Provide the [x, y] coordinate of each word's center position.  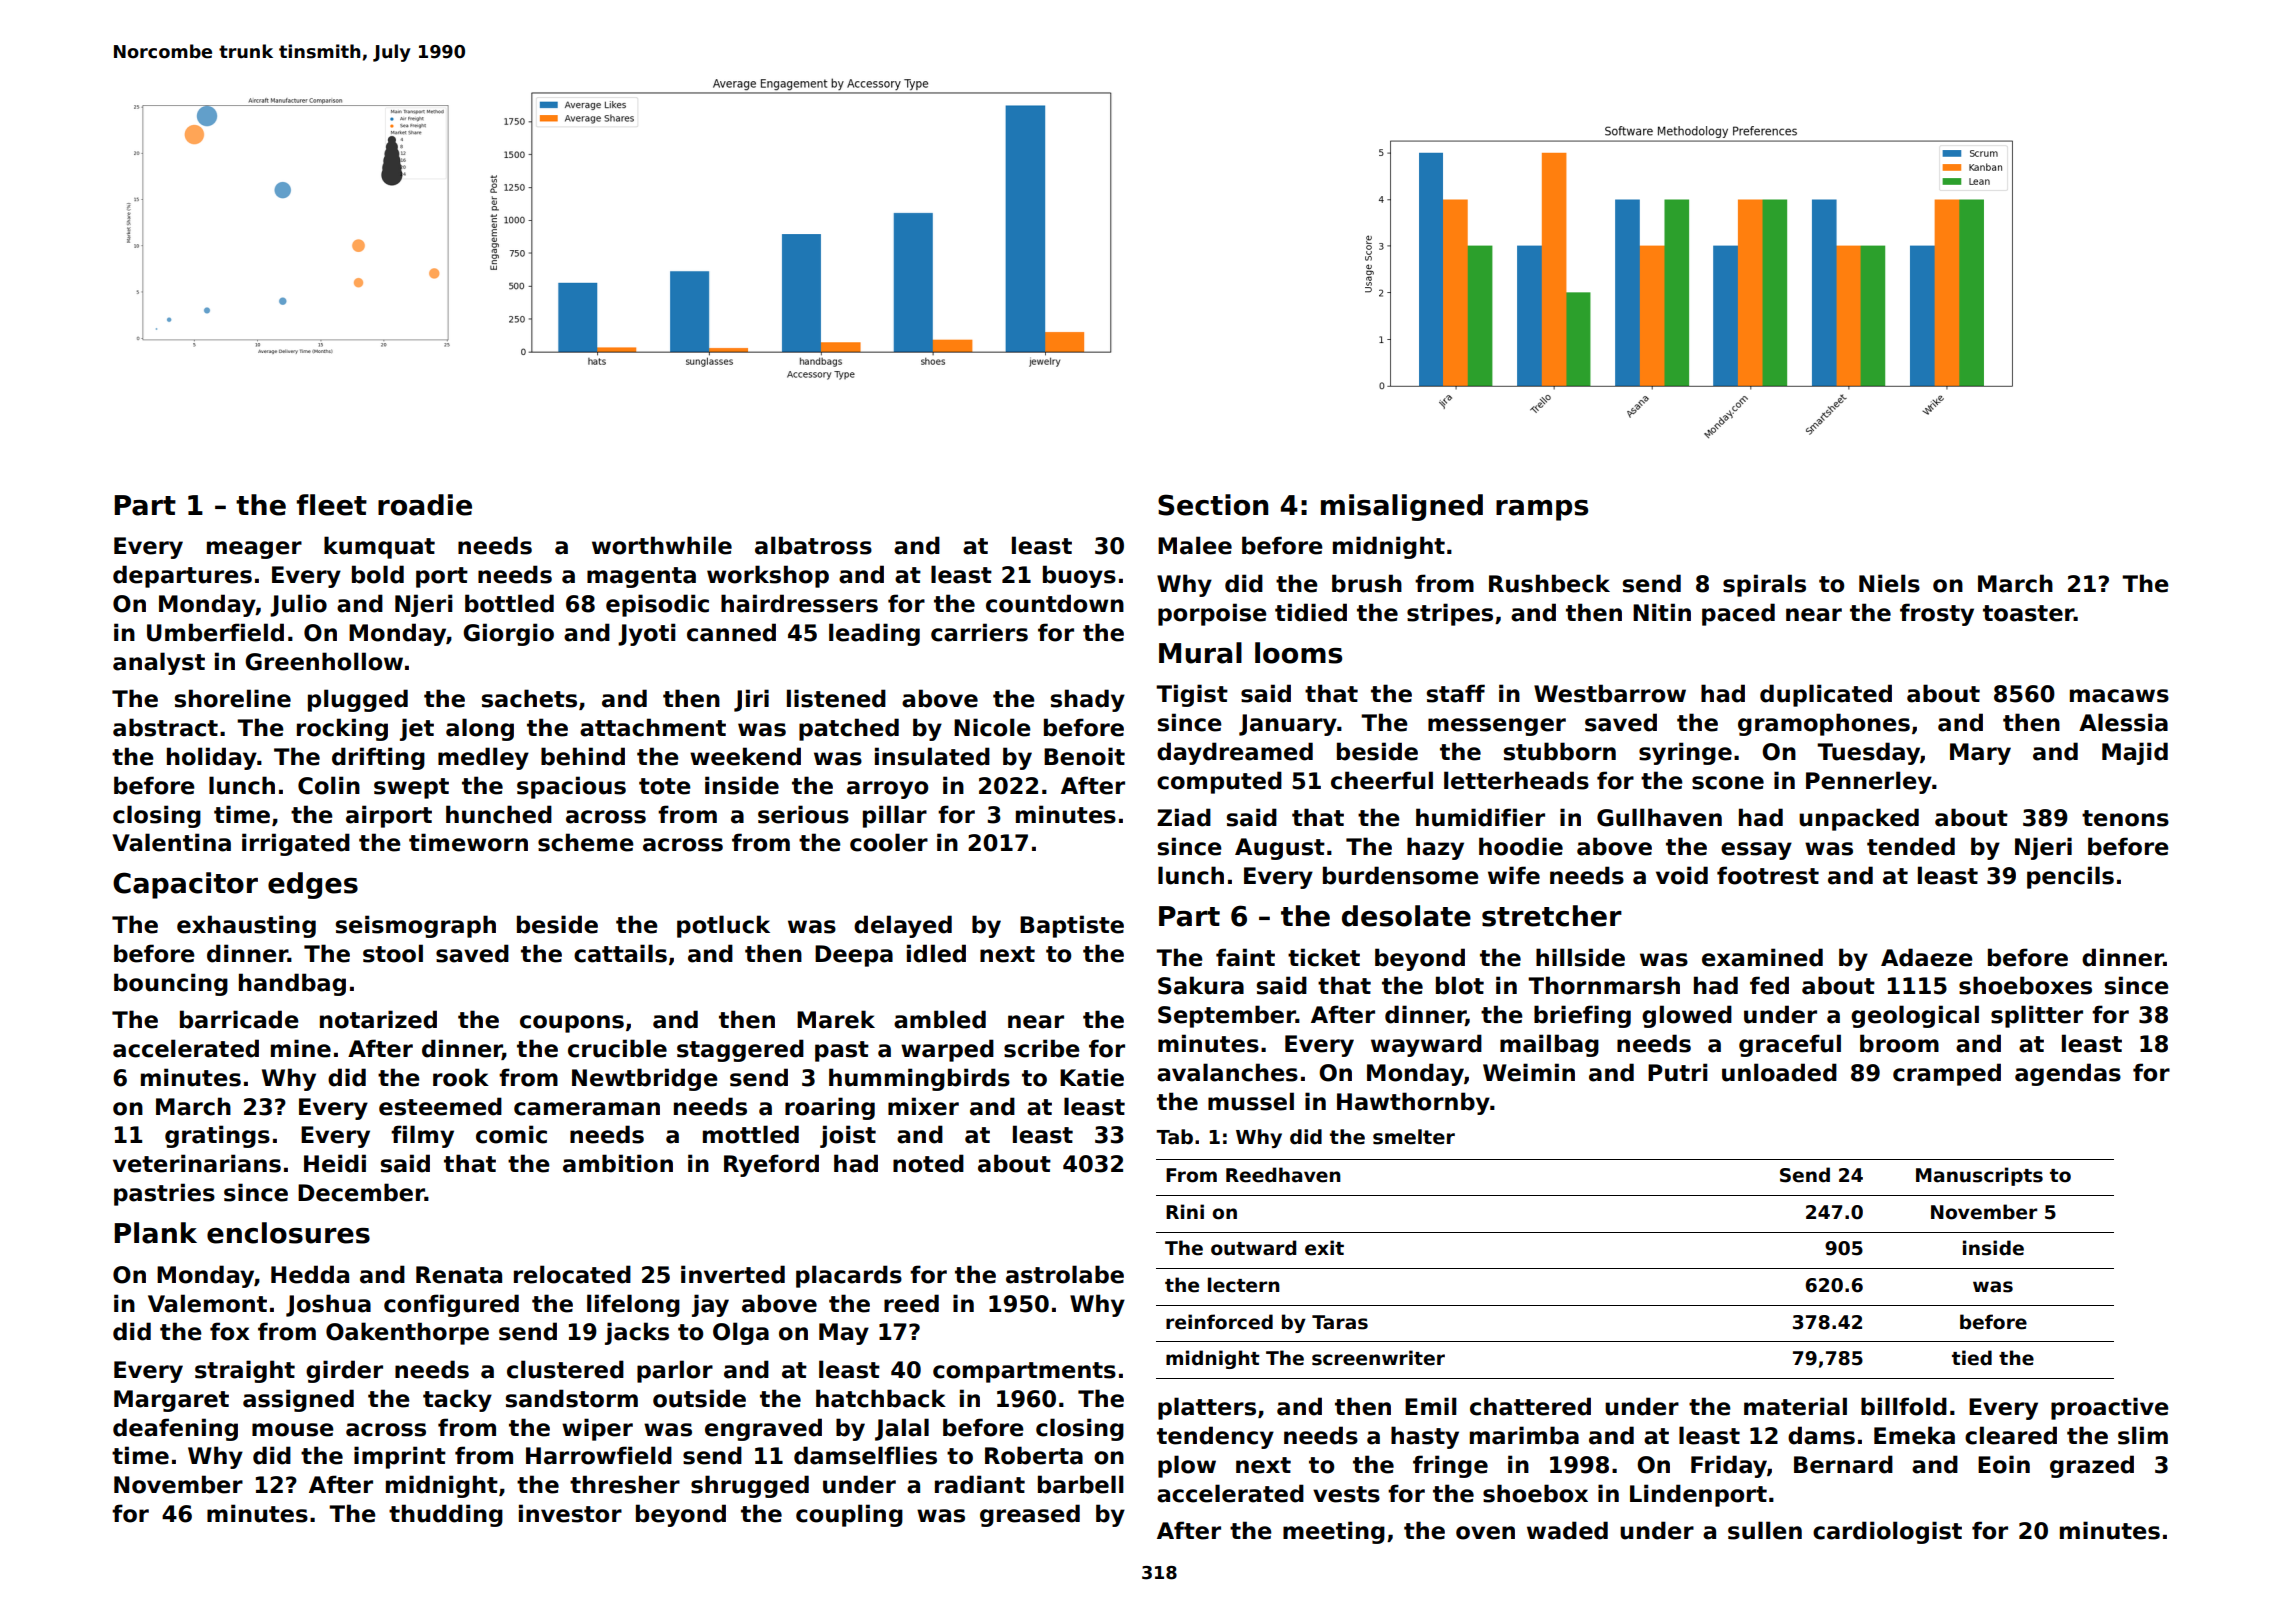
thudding [446, 1515]
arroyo [887, 790]
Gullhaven [1659, 817]
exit [1324, 1248]
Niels [1889, 583]
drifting [378, 758]
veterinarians [197, 1163]
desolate [1406, 916]
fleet [332, 505]
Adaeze [1927, 957]
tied [1972, 1358]
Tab [1174, 1137]
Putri [1678, 1072]
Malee [1195, 545]
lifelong [633, 1305]
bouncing [171, 984]
